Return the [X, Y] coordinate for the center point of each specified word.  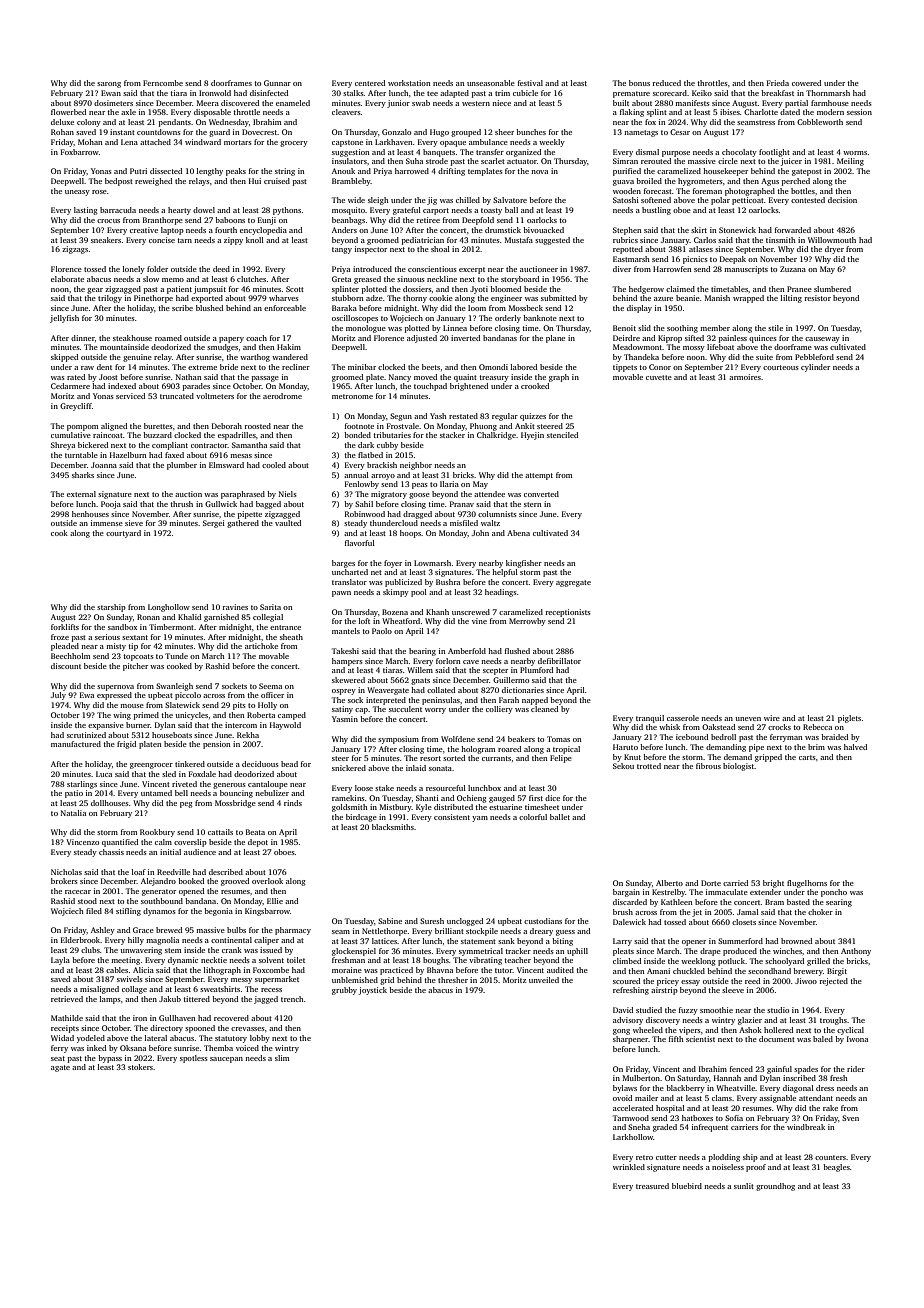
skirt [699, 230]
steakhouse [132, 338]
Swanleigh [174, 687]
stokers [140, 1067]
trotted [649, 766]
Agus [770, 182]
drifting [451, 172]
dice [552, 798]
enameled [293, 103]
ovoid [622, 1098]
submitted [558, 298]
